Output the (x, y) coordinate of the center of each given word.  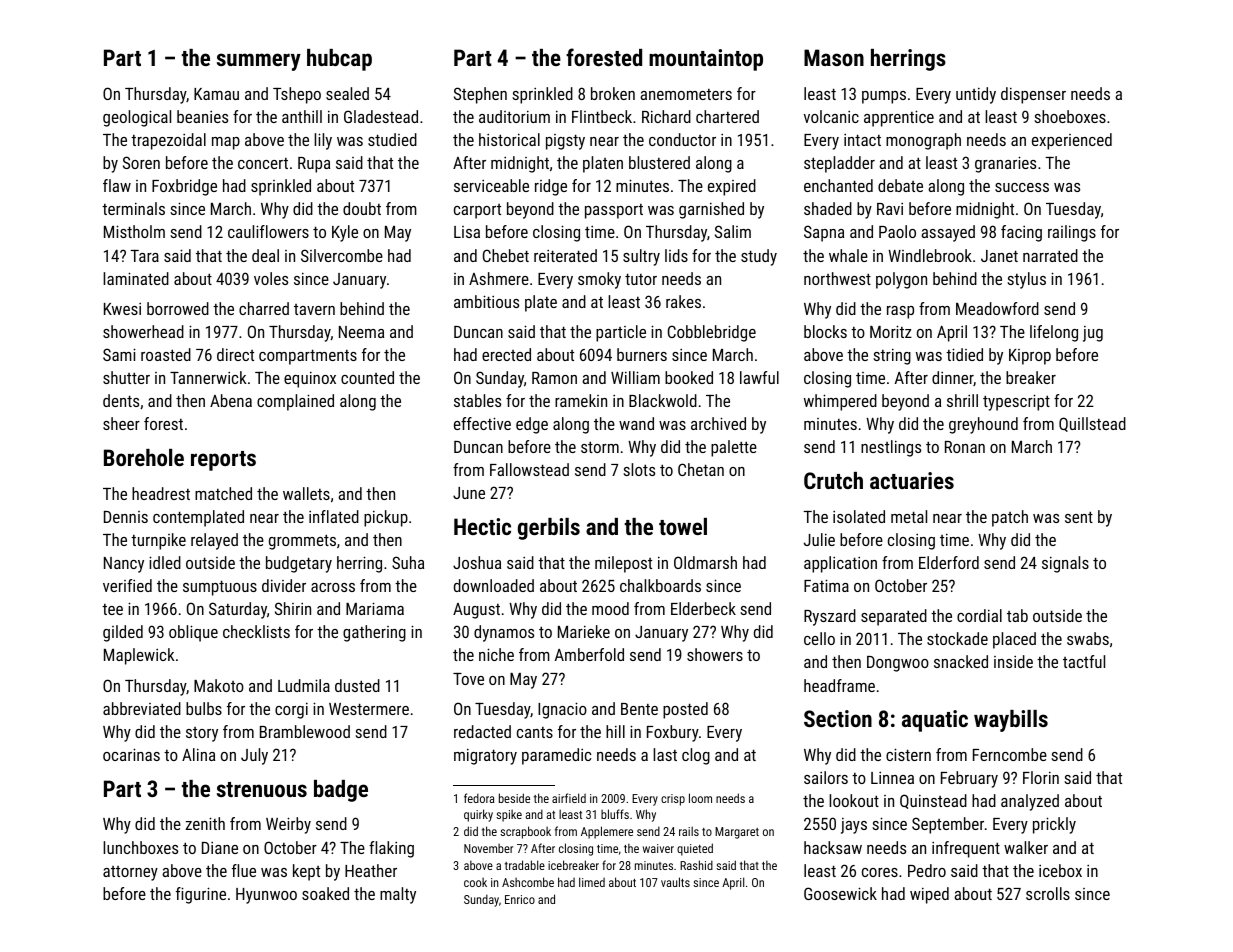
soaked (325, 893)
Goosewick (840, 893)
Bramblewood (305, 731)
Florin (1041, 777)
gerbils (549, 529)
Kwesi (122, 309)
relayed (214, 541)
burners (642, 354)
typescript (1016, 402)
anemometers (686, 94)
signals (1065, 564)
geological (137, 118)
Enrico (520, 899)
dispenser (1033, 95)
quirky (478, 815)
